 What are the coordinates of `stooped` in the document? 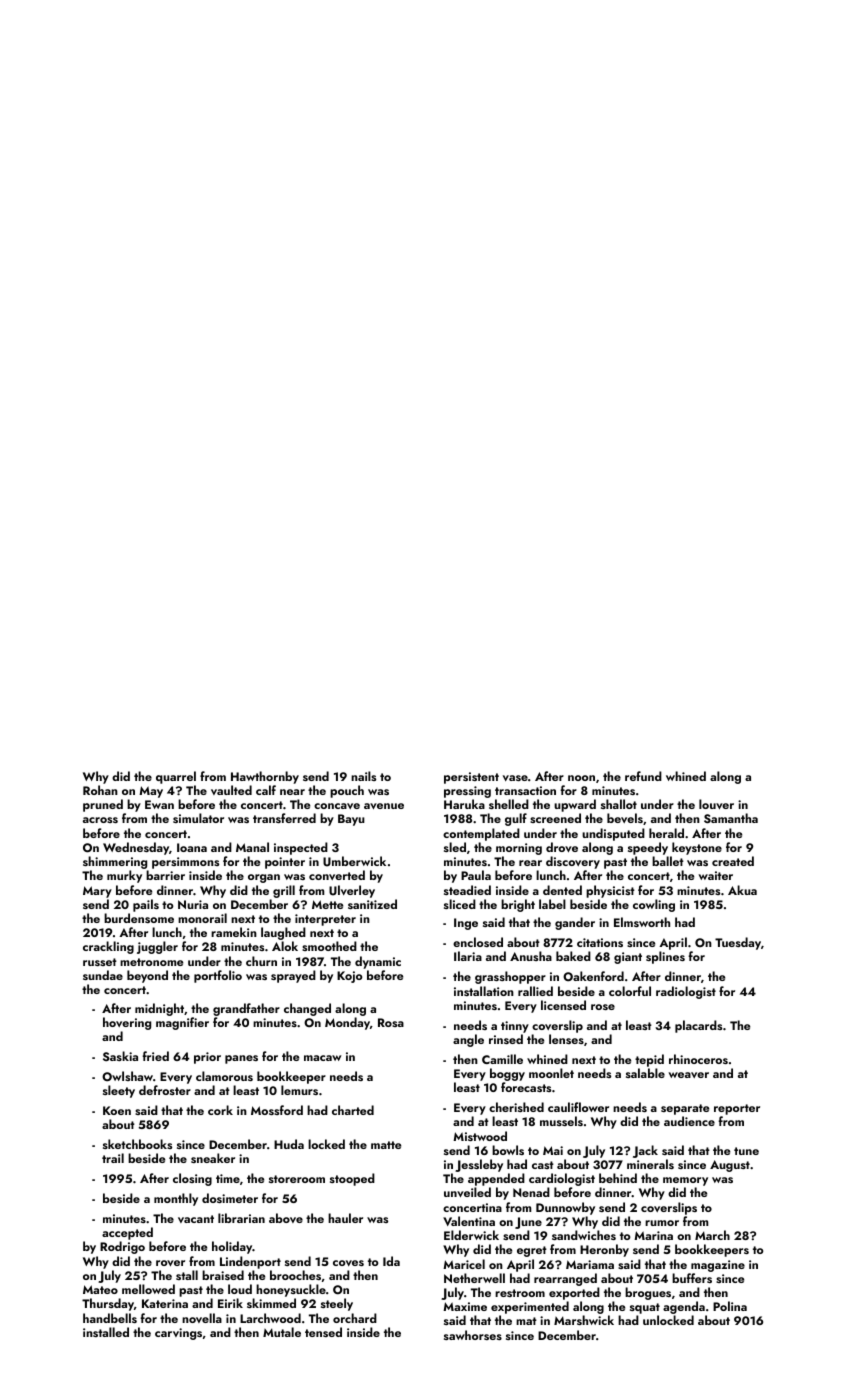 It's located at (352, 1179).
